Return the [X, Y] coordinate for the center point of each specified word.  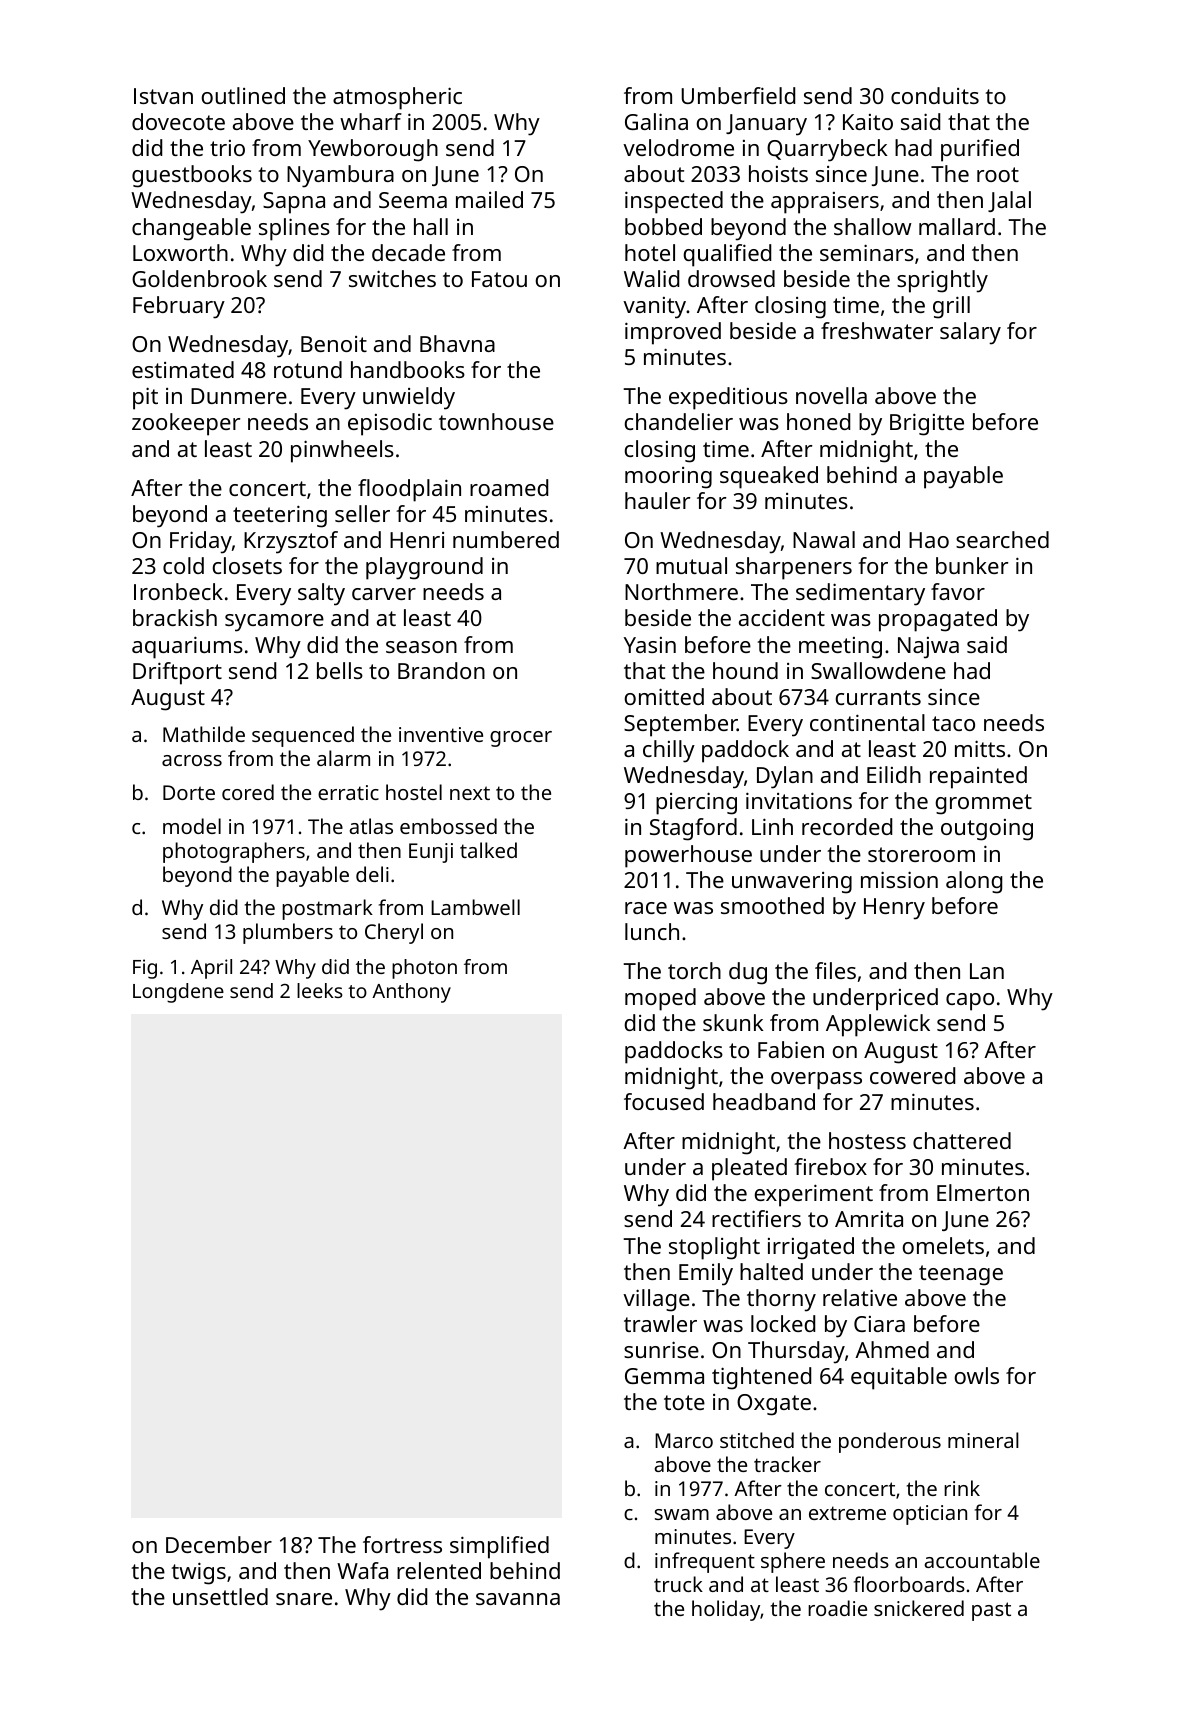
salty [321, 594]
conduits [935, 95]
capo [970, 1002]
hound [745, 670]
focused [664, 1101]
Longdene [178, 993]
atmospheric [397, 98]
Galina [656, 121]
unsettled [220, 1596]
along [974, 882]
